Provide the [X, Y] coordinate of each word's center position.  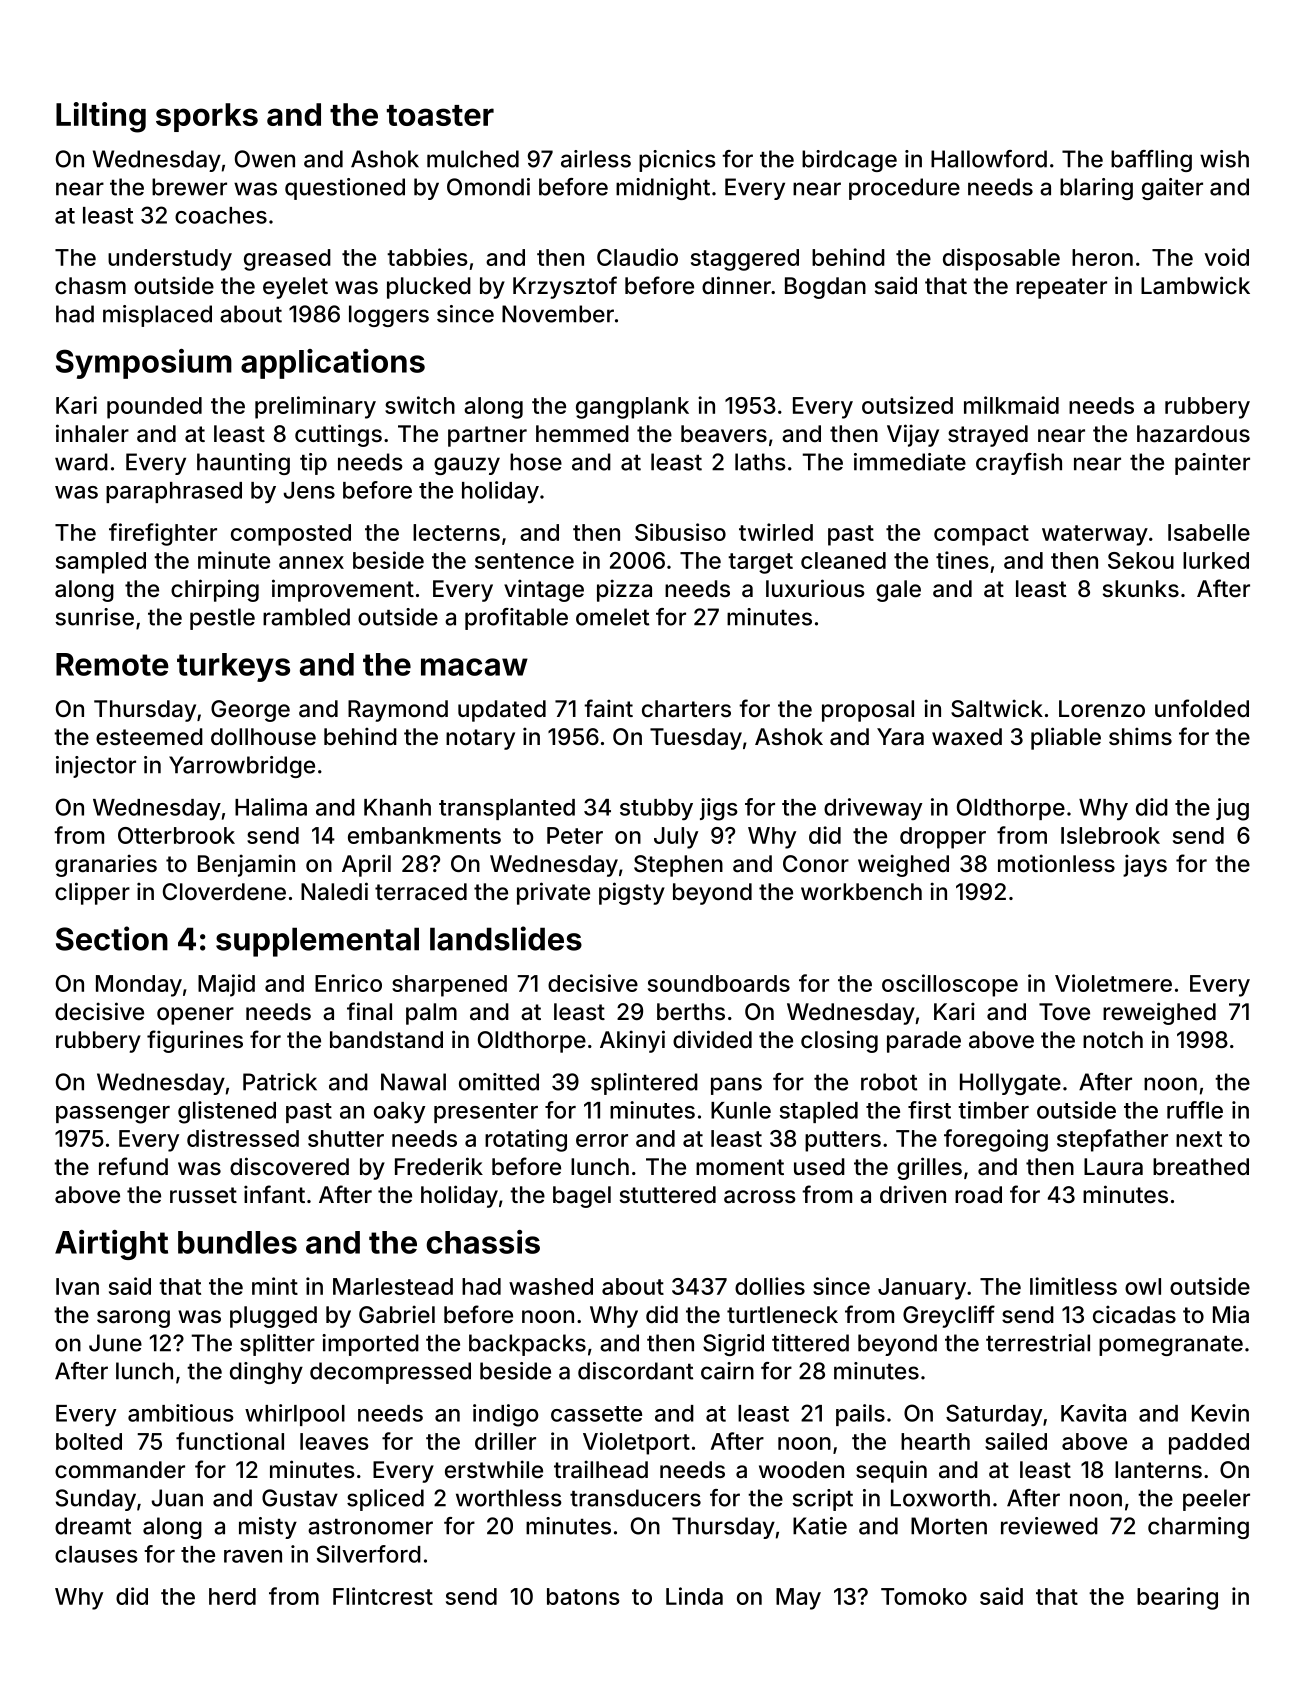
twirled [776, 532]
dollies [770, 1286]
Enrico [348, 983]
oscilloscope [950, 985]
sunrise [94, 617]
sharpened [449, 986]
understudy [170, 260]
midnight [663, 189]
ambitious [181, 1413]
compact [981, 535]
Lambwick [1195, 285]
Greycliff [949, 1316]
